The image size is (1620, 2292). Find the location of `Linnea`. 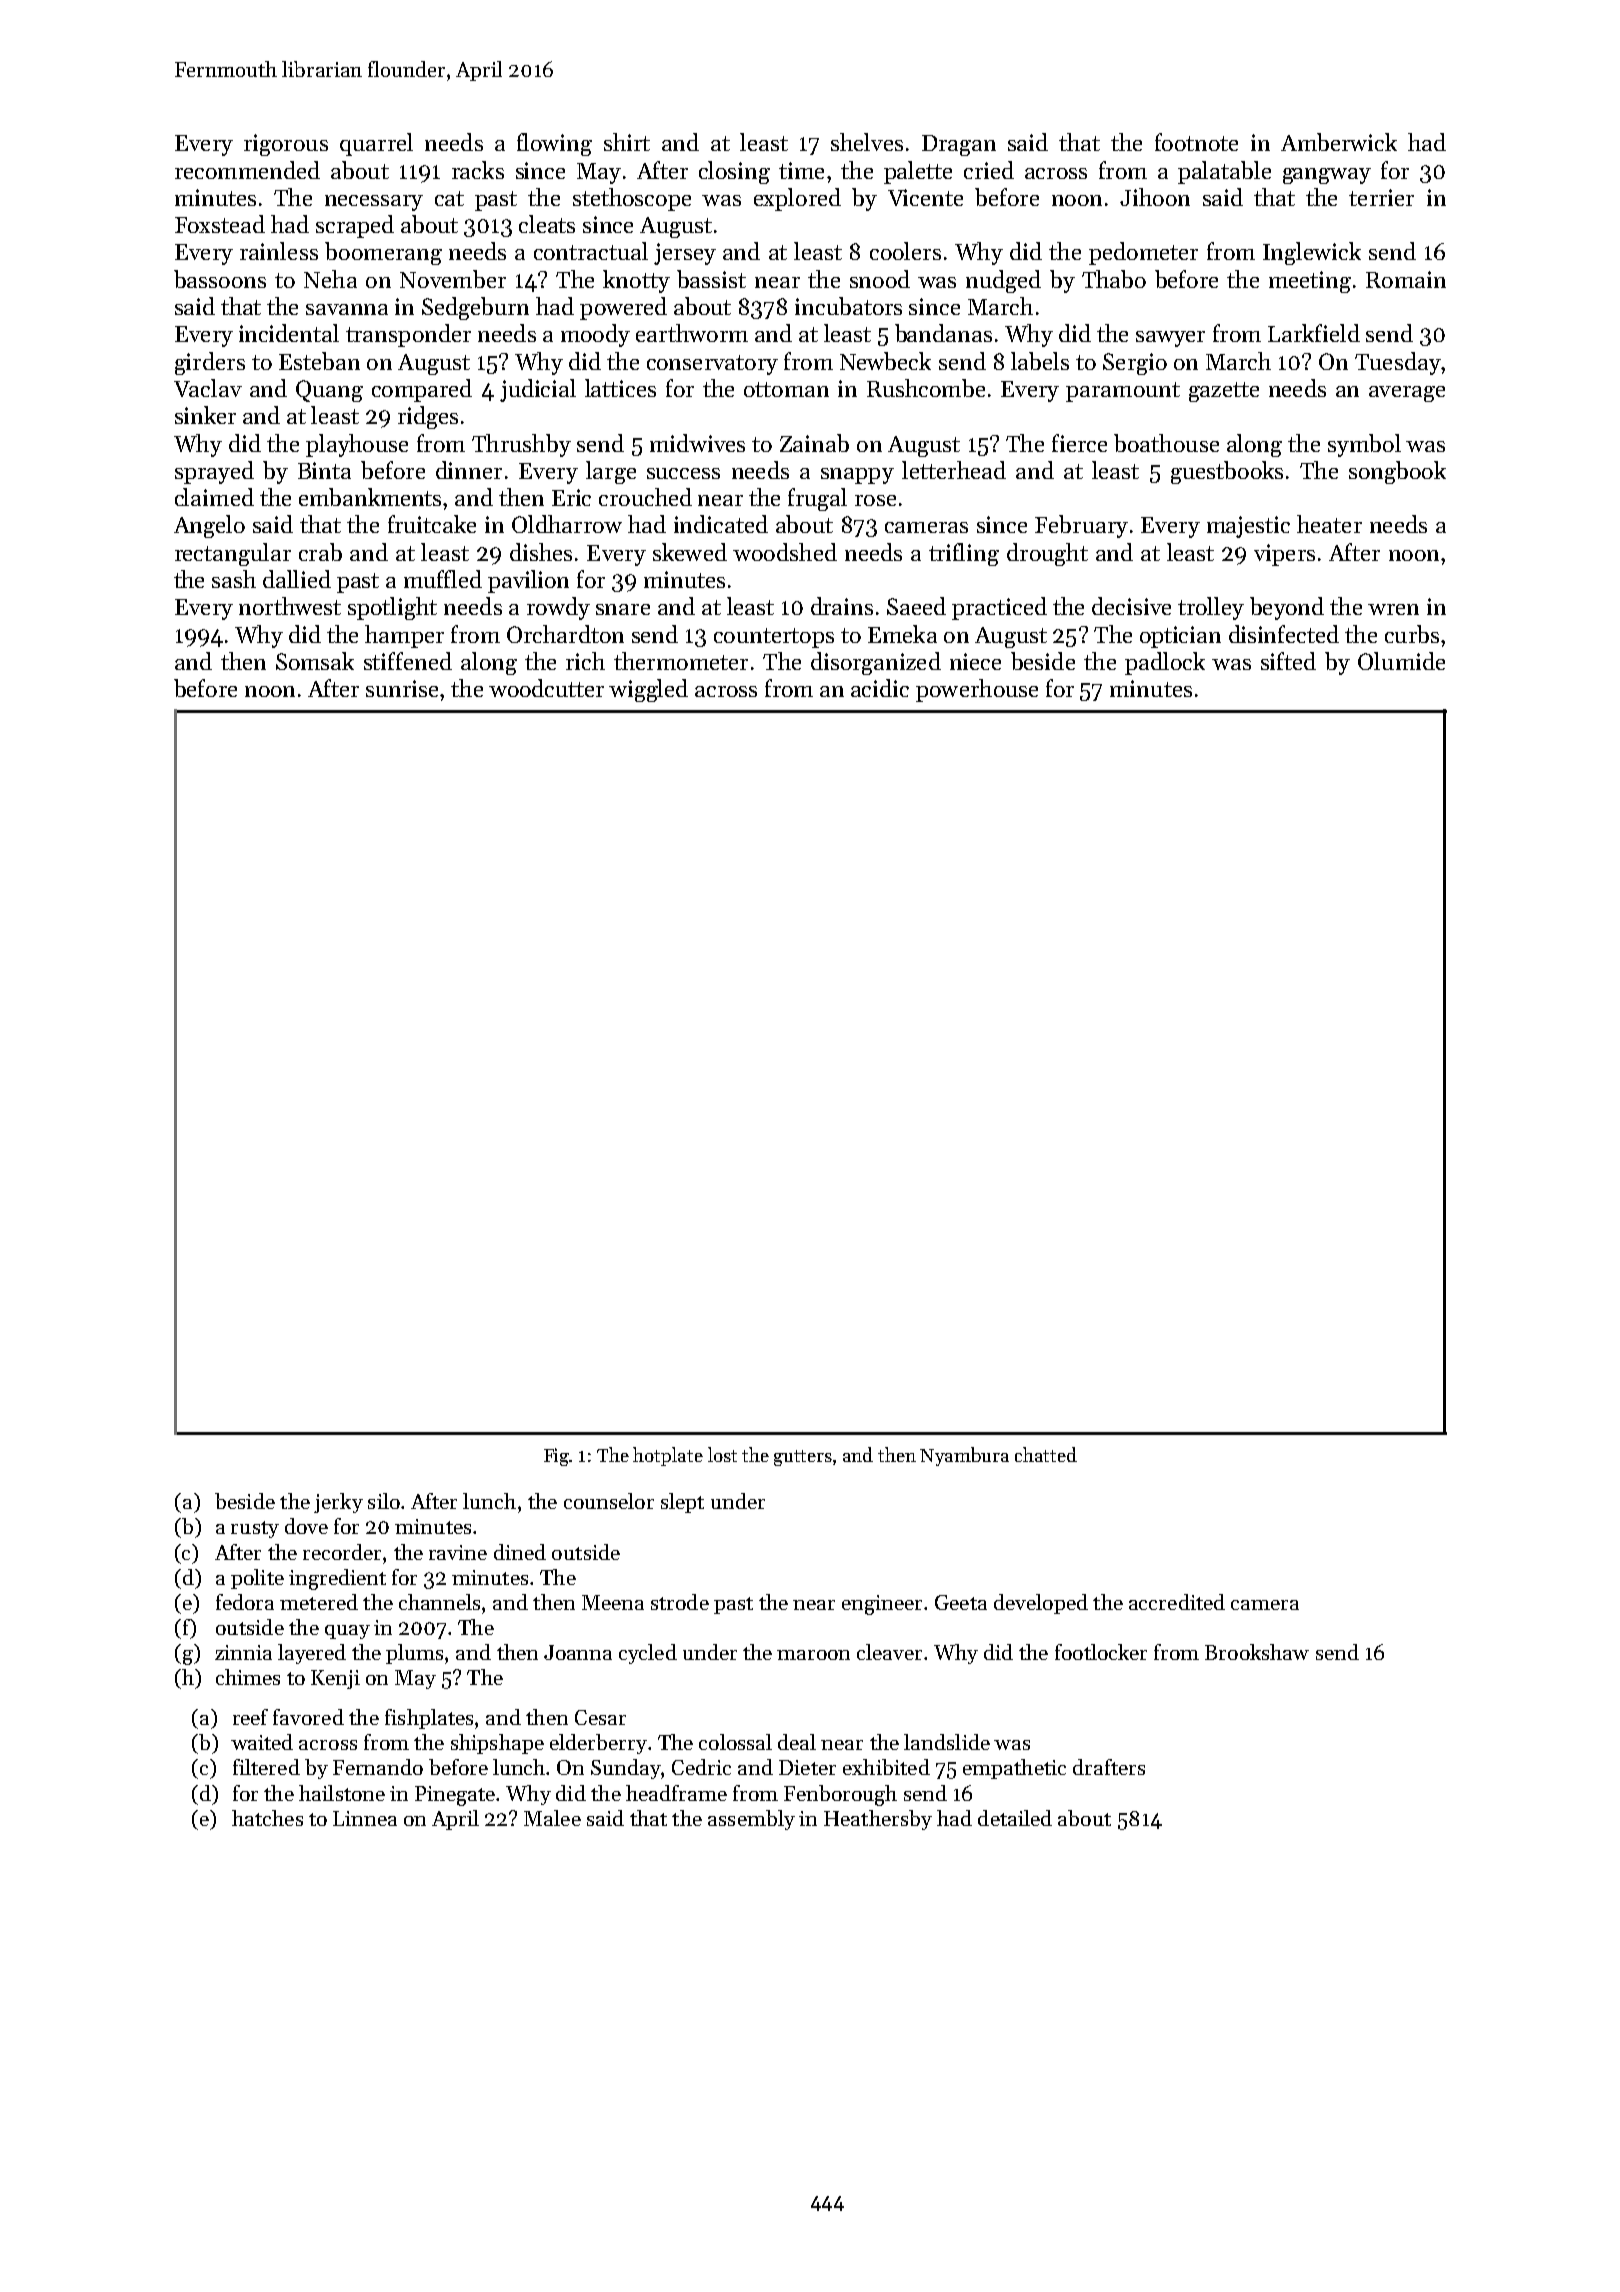

Linnea is located at coordinates (365, 1818).
